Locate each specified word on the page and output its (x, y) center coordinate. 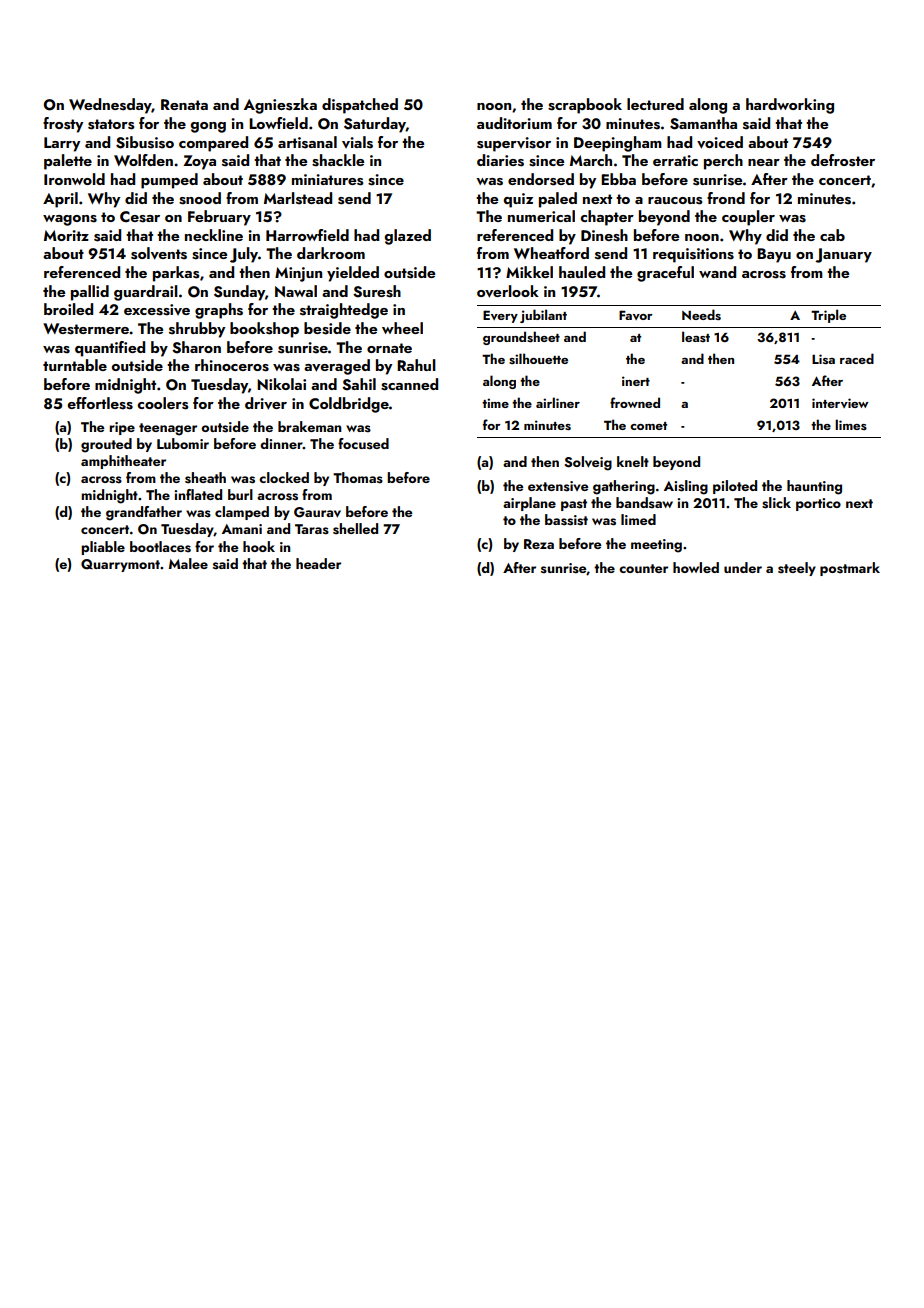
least (696, 336)
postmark (850, 569)
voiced (720, 142)
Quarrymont (120, 565)
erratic (675, 160)
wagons (70, 220)
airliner (558, 402)
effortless (100, 403)
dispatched (360, 106)
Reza (539, 544)
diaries (500, 160)
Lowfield (278, 123)
